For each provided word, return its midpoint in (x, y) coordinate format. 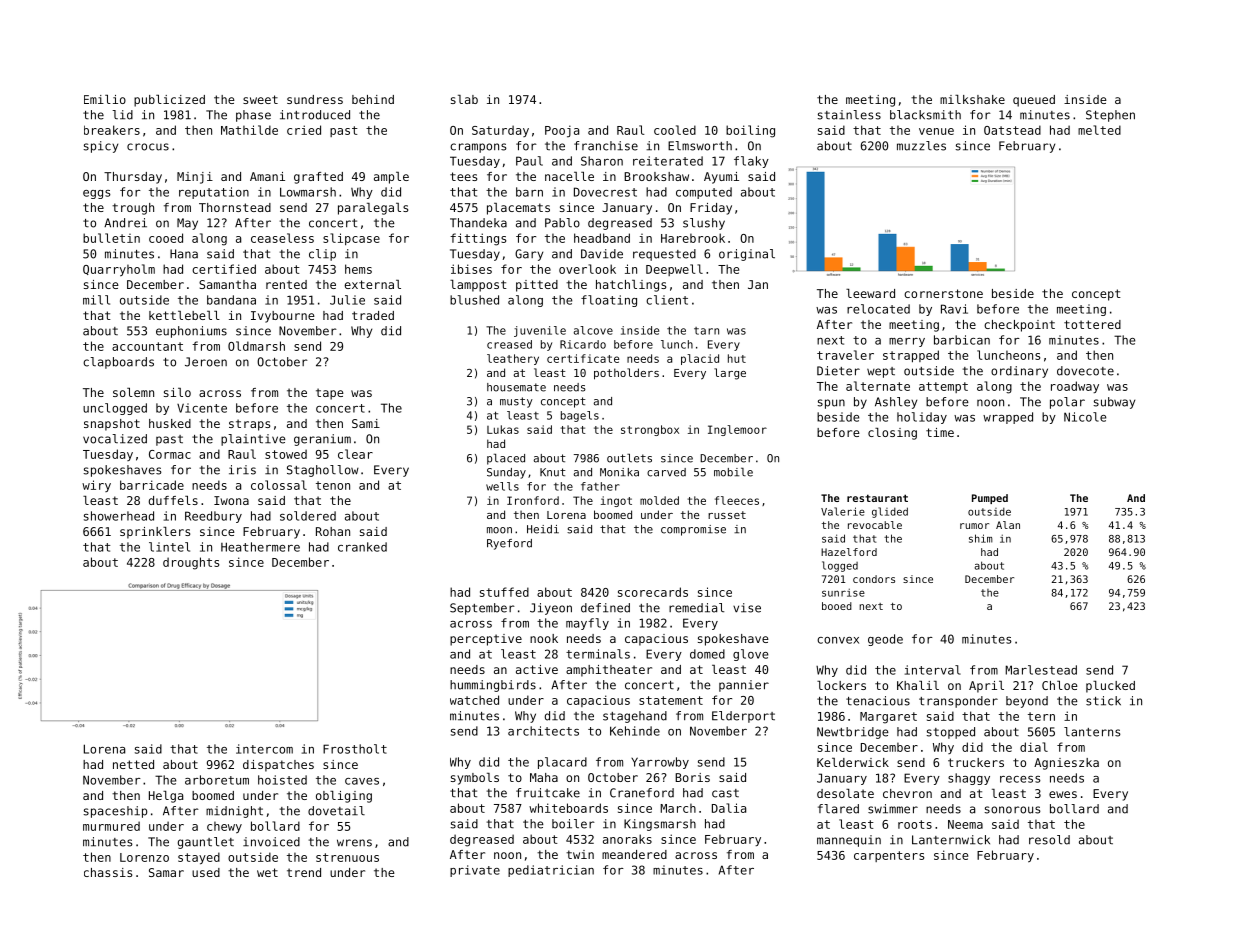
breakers (112, 130)
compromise (693, 530)
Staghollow (323, 471)
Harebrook (693, 238)
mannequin (849, 841)
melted (1099, 130)
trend (304, 872)
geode (885, 640)
